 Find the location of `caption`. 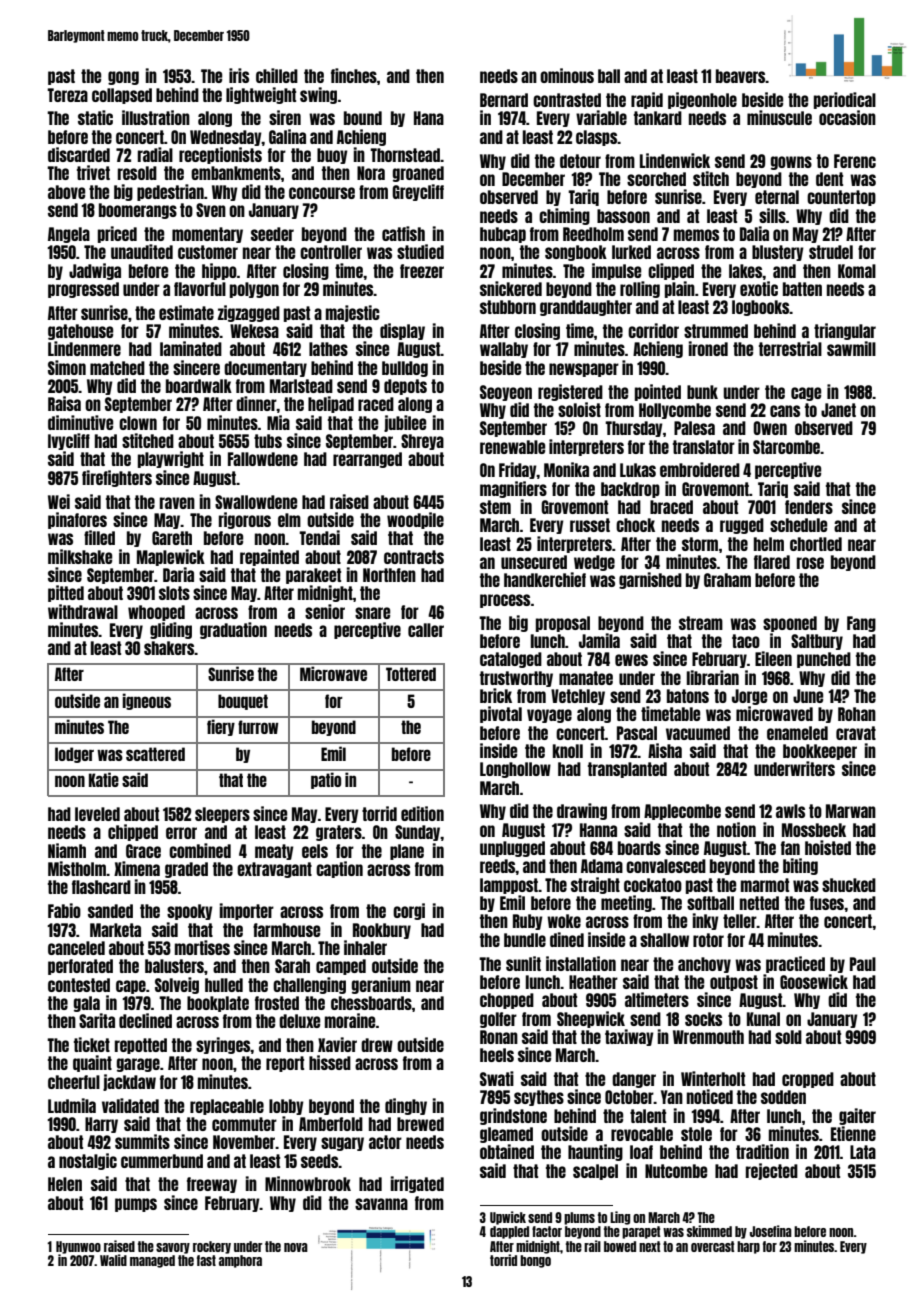

caption is located at coordinates (339, 869).
